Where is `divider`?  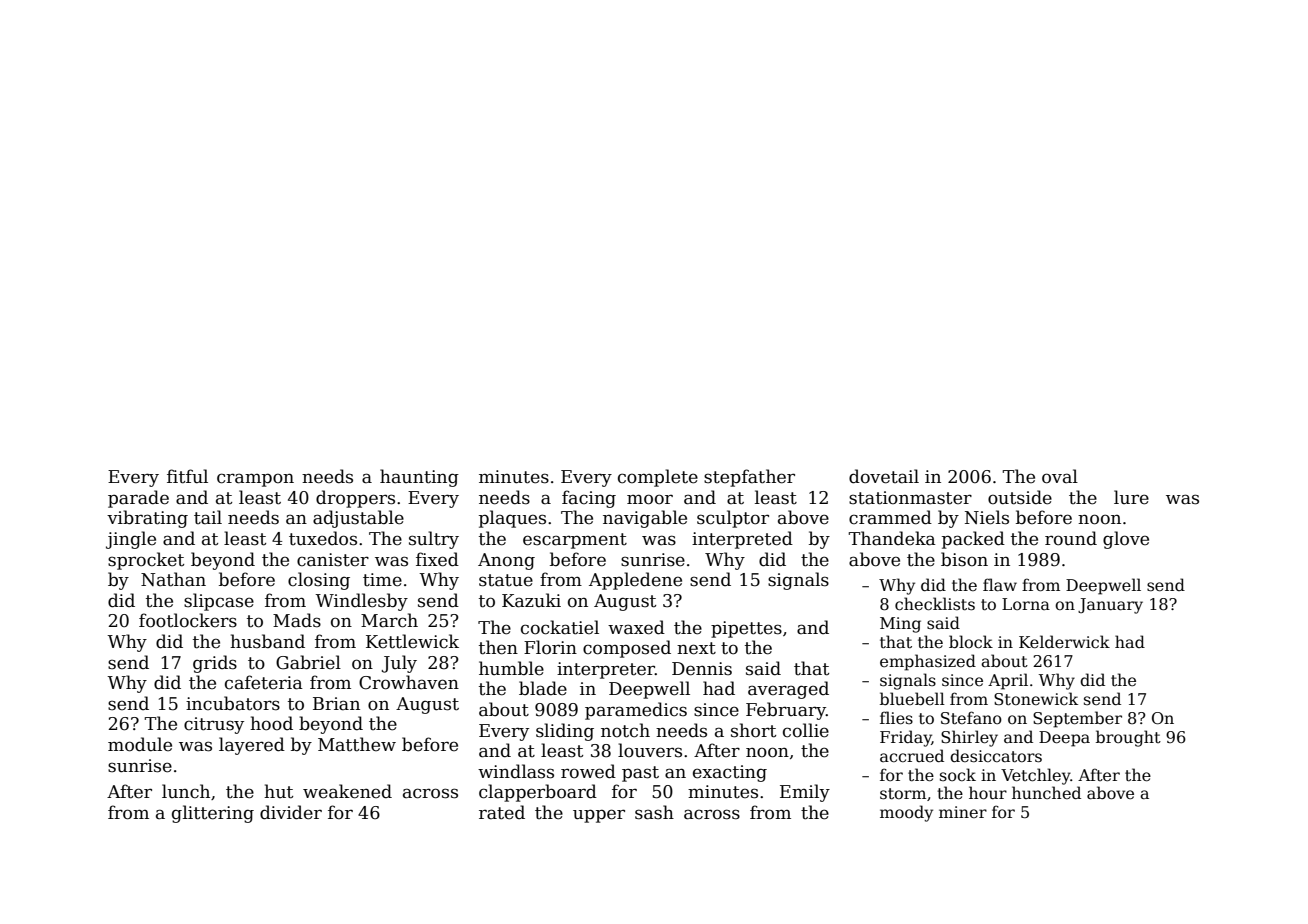 divider is located at coordinates (291, 812).
